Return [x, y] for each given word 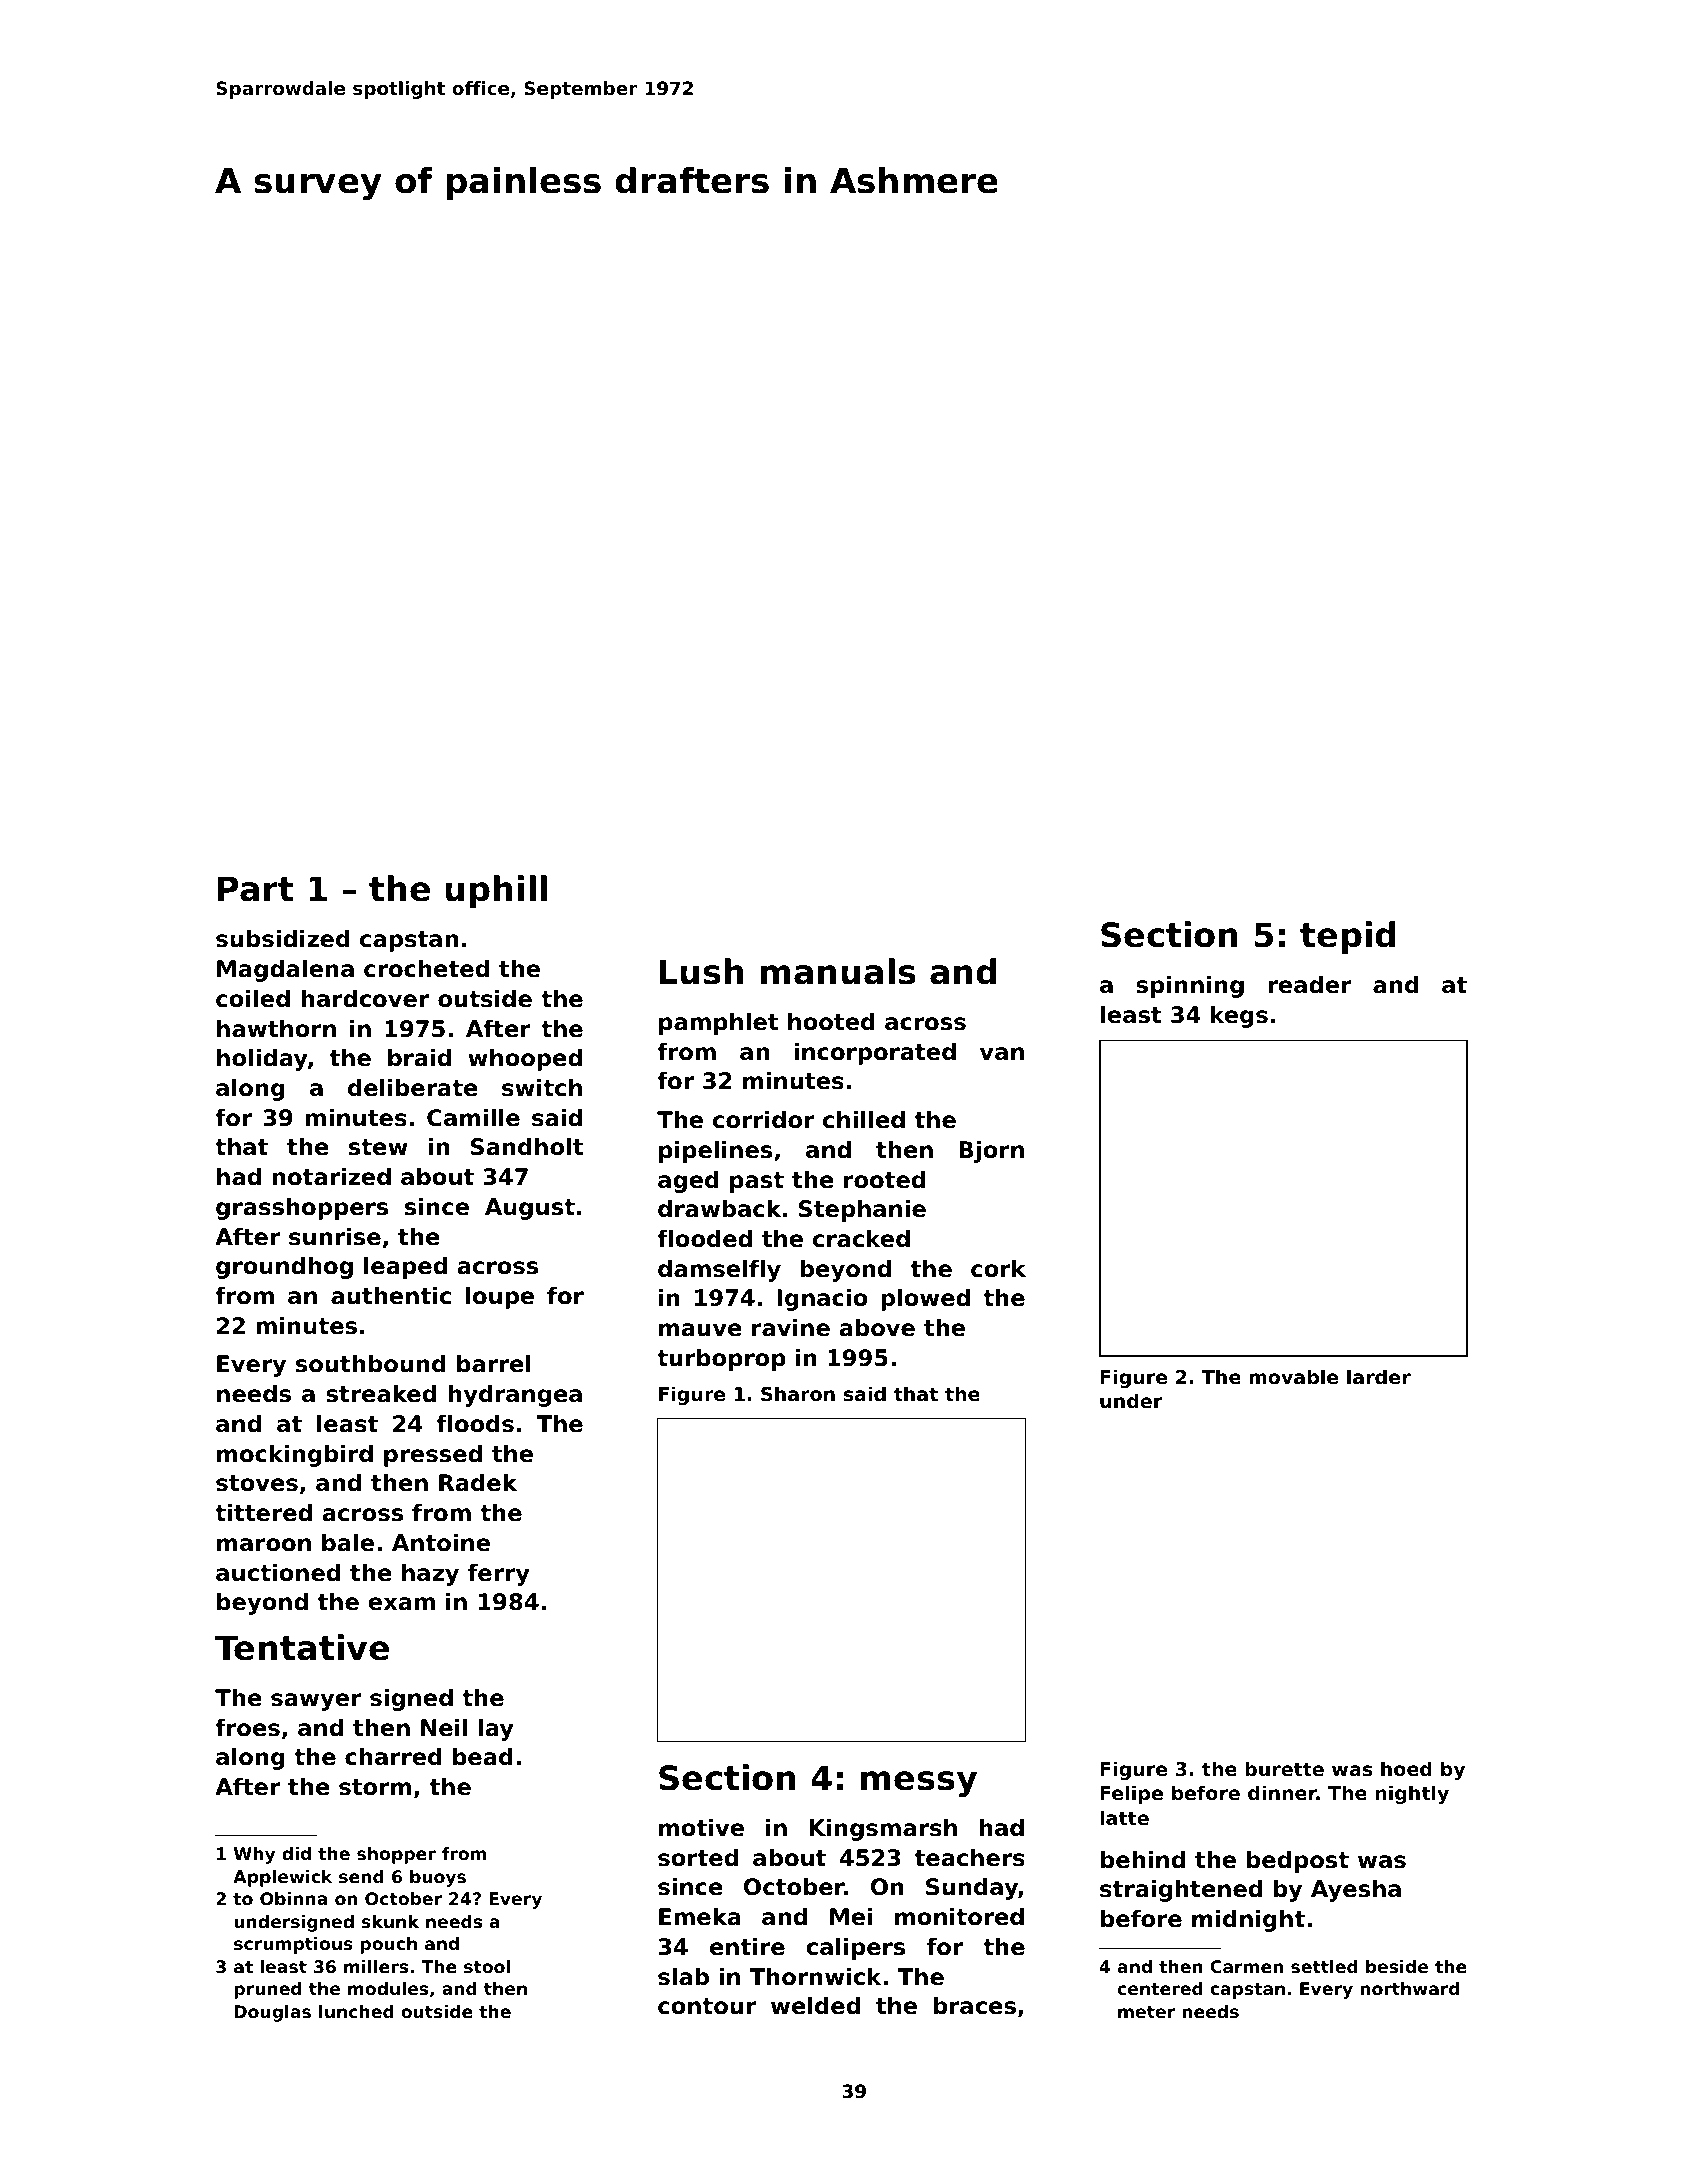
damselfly [719, 1271]
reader [1309, 985]
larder [1379, 1376]
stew [378, 1147]
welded [815, 2006]
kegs [1239, 1017]
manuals [838, 971]
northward [1409, 1988]
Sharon [798, 1393]
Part [256, 889]
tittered [263, 1513]
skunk [390, 1921]
